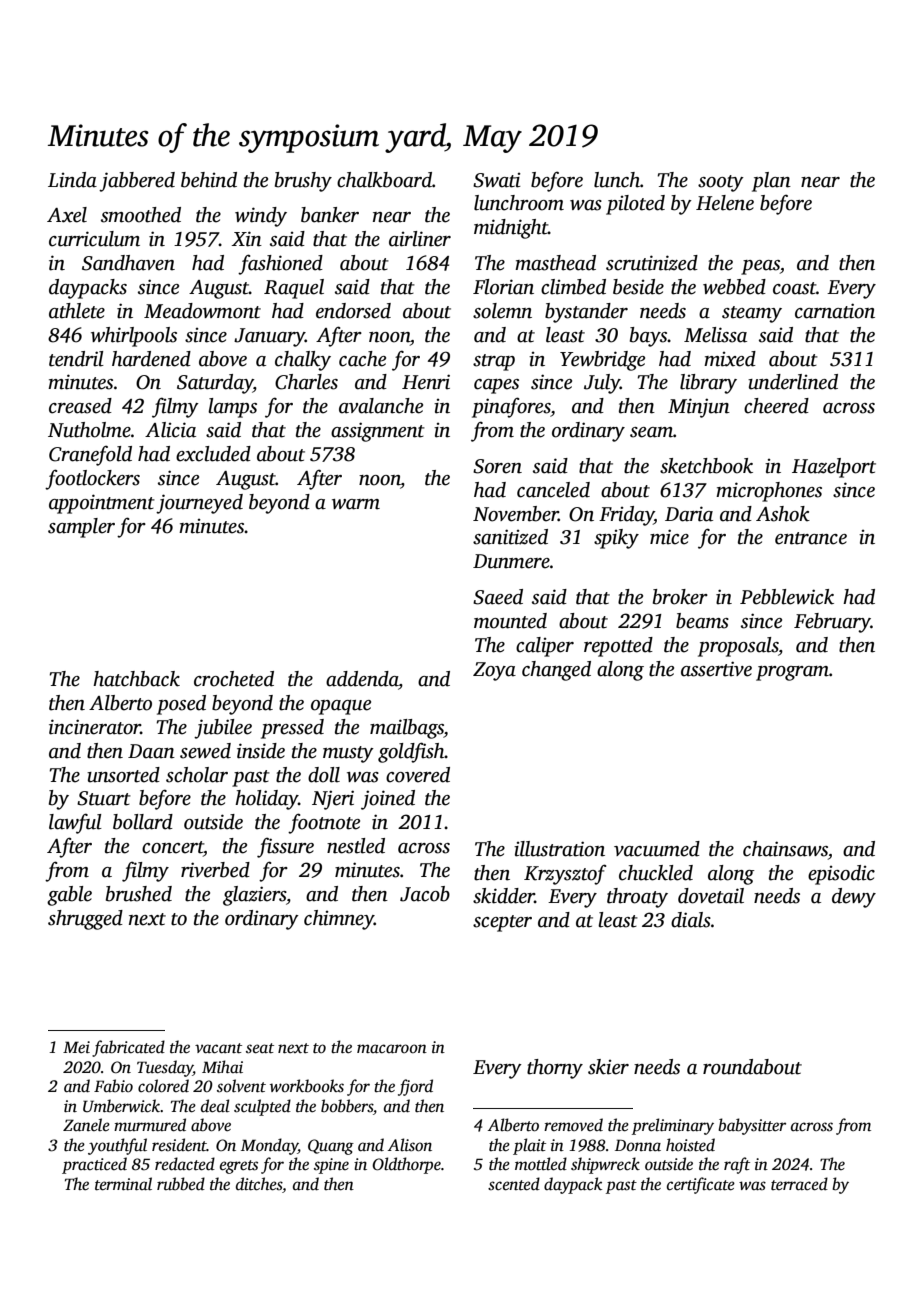  Describe the element at coordinates (150, 1125) in the screenshot. I see `murmured` at that location.
